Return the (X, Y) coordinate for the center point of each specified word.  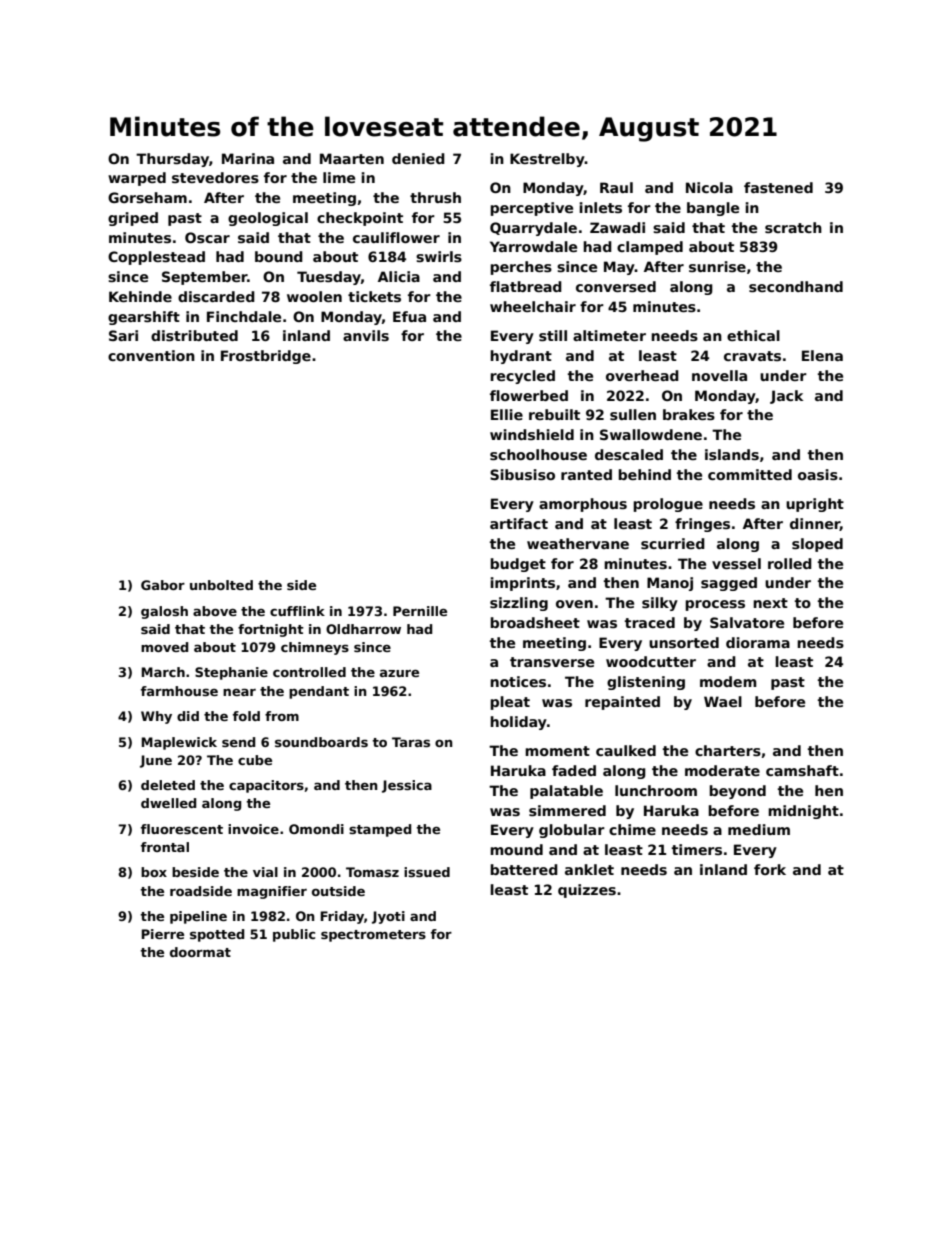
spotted (217, 935)
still (553, 335)
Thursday (172, 160)
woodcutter (651, 661)
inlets (600, 207)
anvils (366, 335)
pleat (510, 703)
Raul (616, 187)
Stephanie (231, 673)
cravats (752, 356)
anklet (589, 869)
